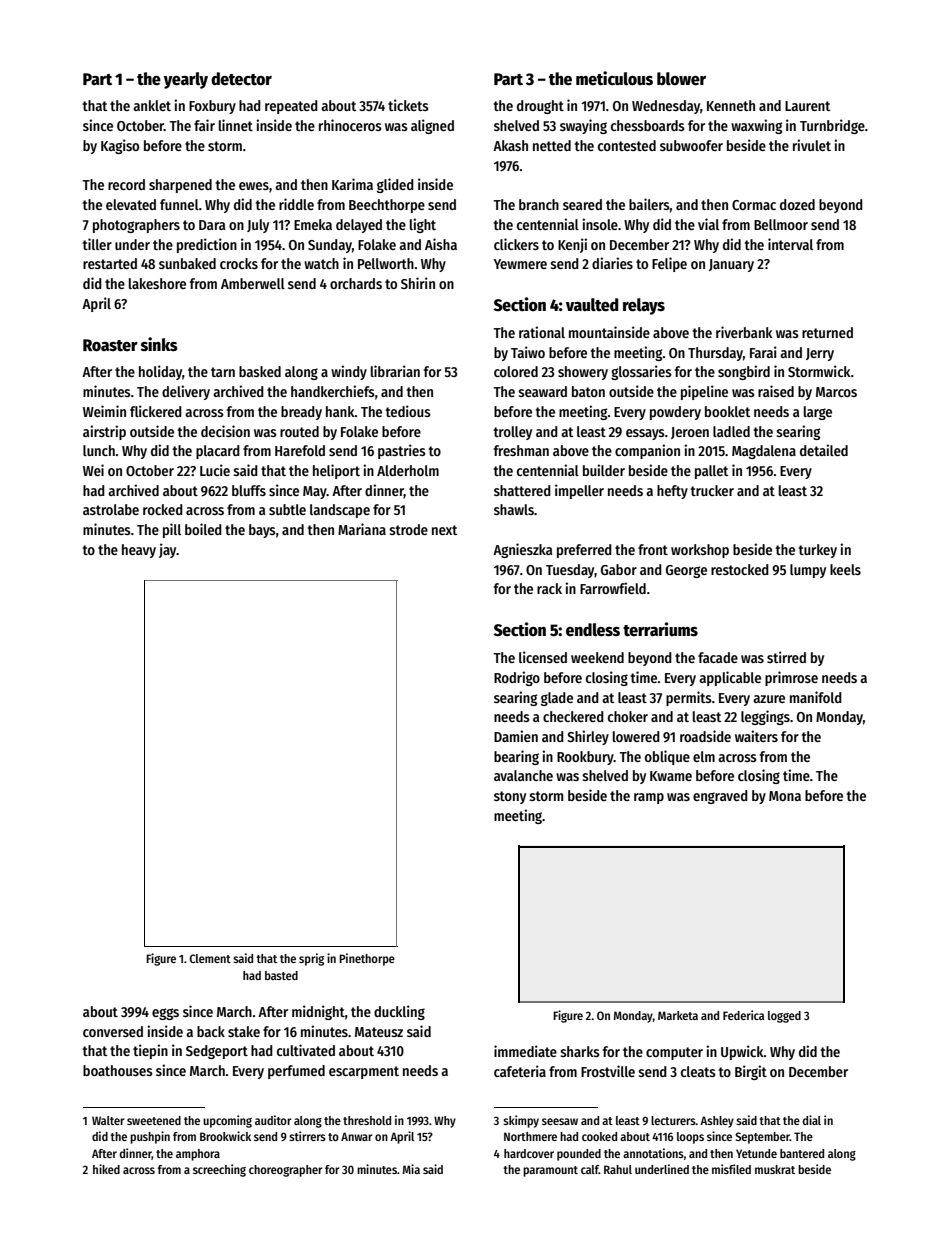 The image size is (952, 1233). I want to click on escarpment, so click(364, 1072).
